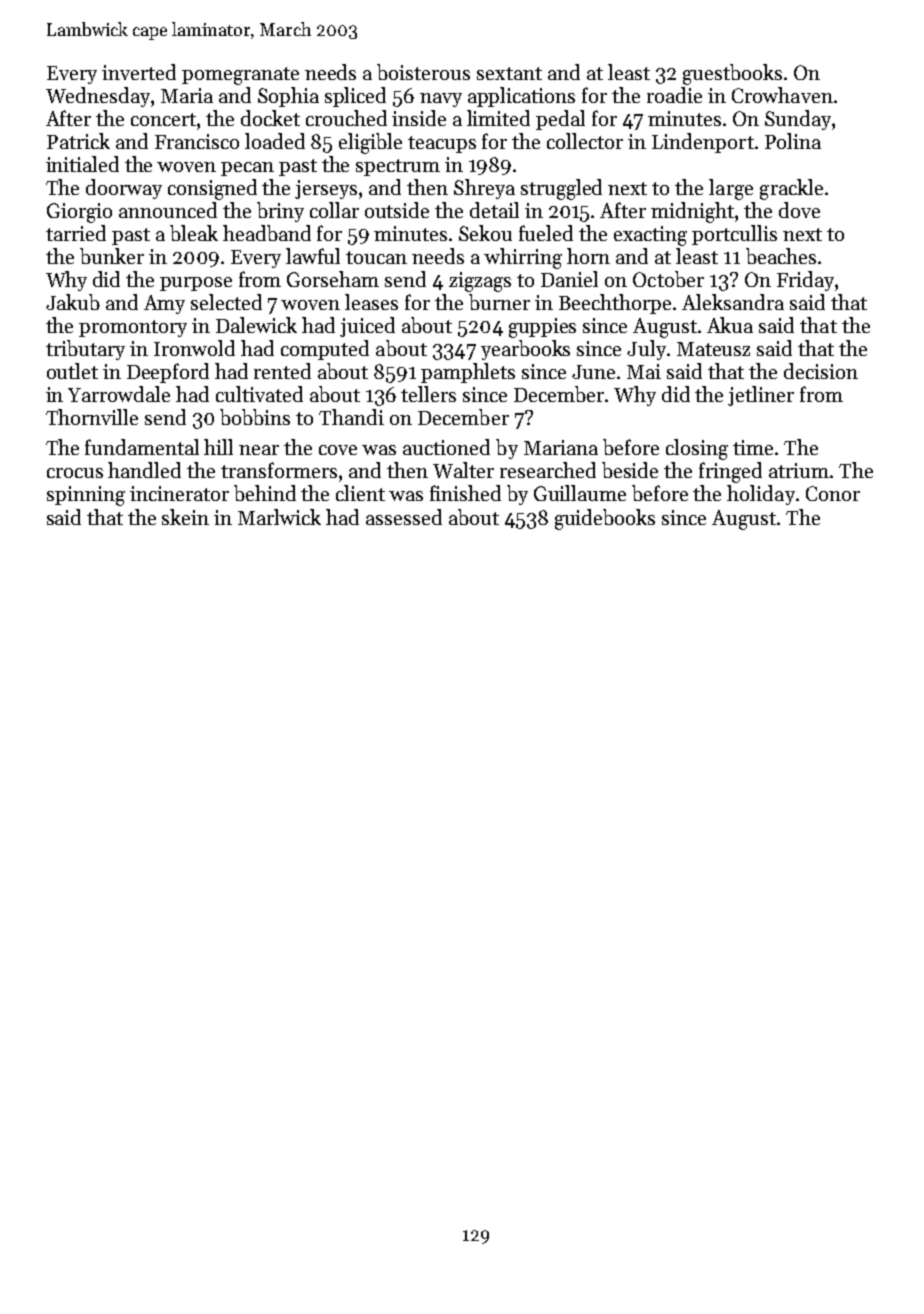 Image resolution: width=924 pixels, height=1314 pixels. What do you see at coordinates (404, 517) in the screenshot?
I see `assessed` at bounding box center [404, 517].
